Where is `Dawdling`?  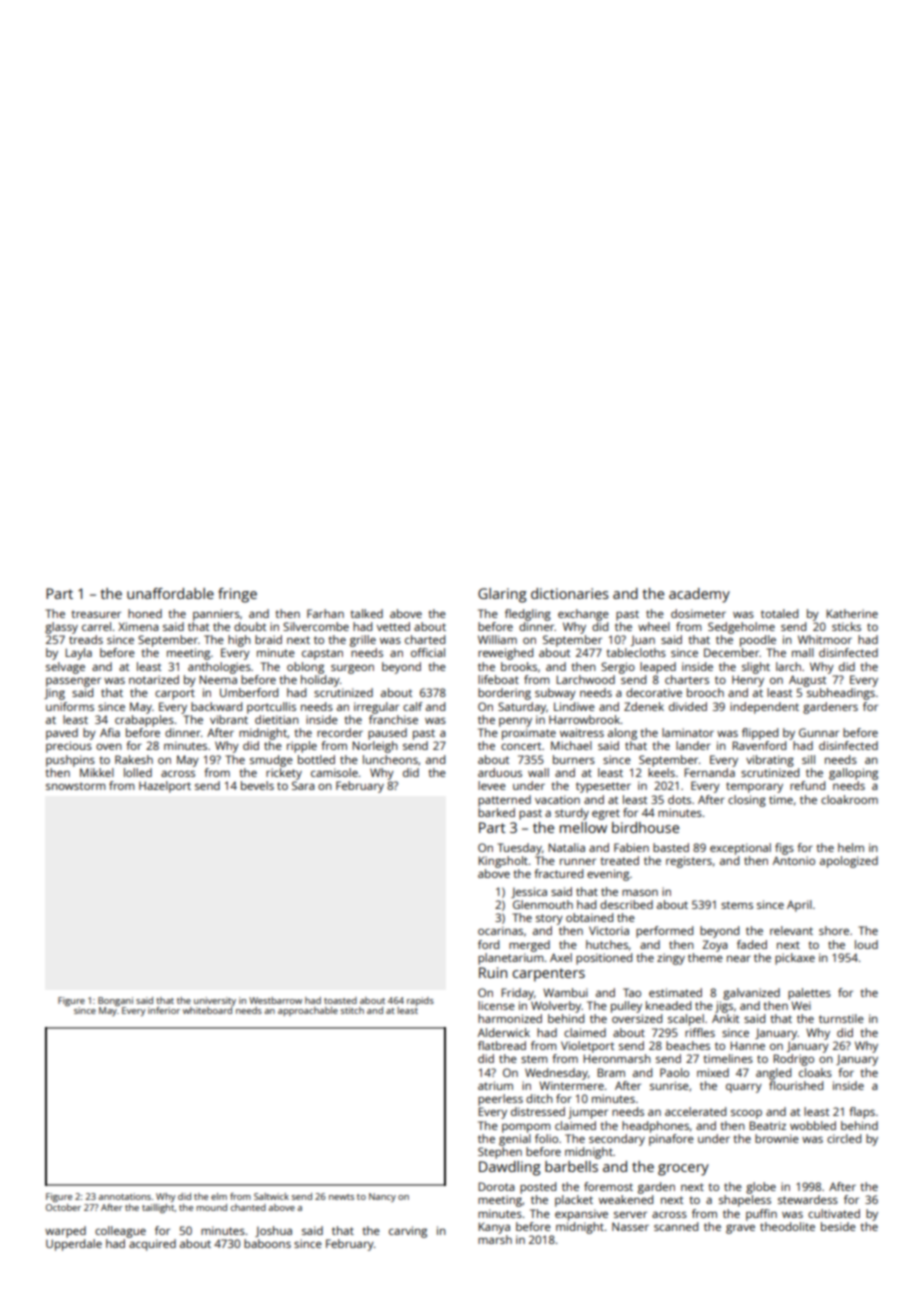
Dawdling is located at coordinates (509, 1168).
